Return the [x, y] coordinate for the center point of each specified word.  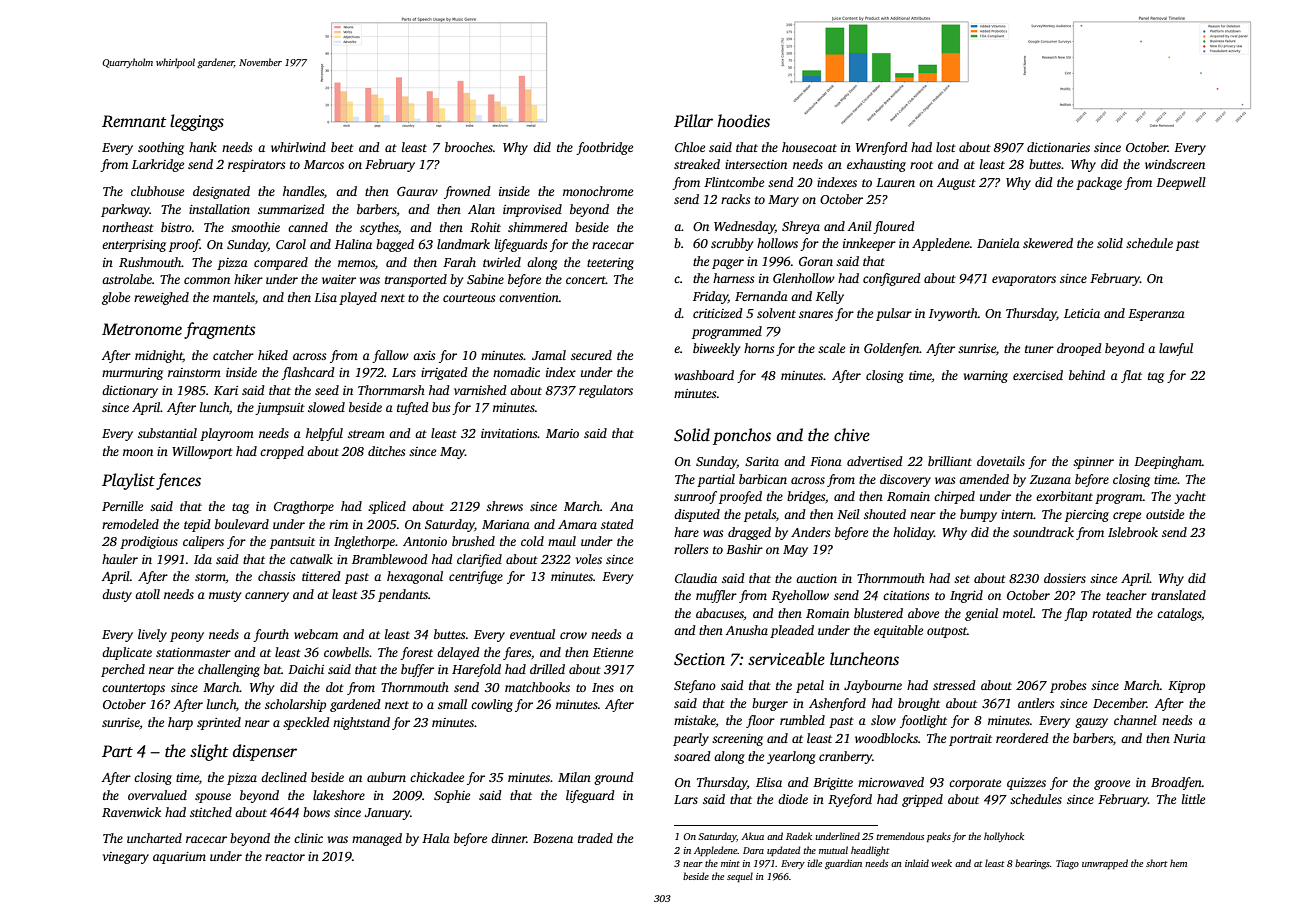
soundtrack [1043, 532]
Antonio [425, 541]
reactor [285, 857]
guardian [843, 864]
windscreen [1175, 164]
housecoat [809, 147]
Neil [848, 514]
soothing [161, 148]
